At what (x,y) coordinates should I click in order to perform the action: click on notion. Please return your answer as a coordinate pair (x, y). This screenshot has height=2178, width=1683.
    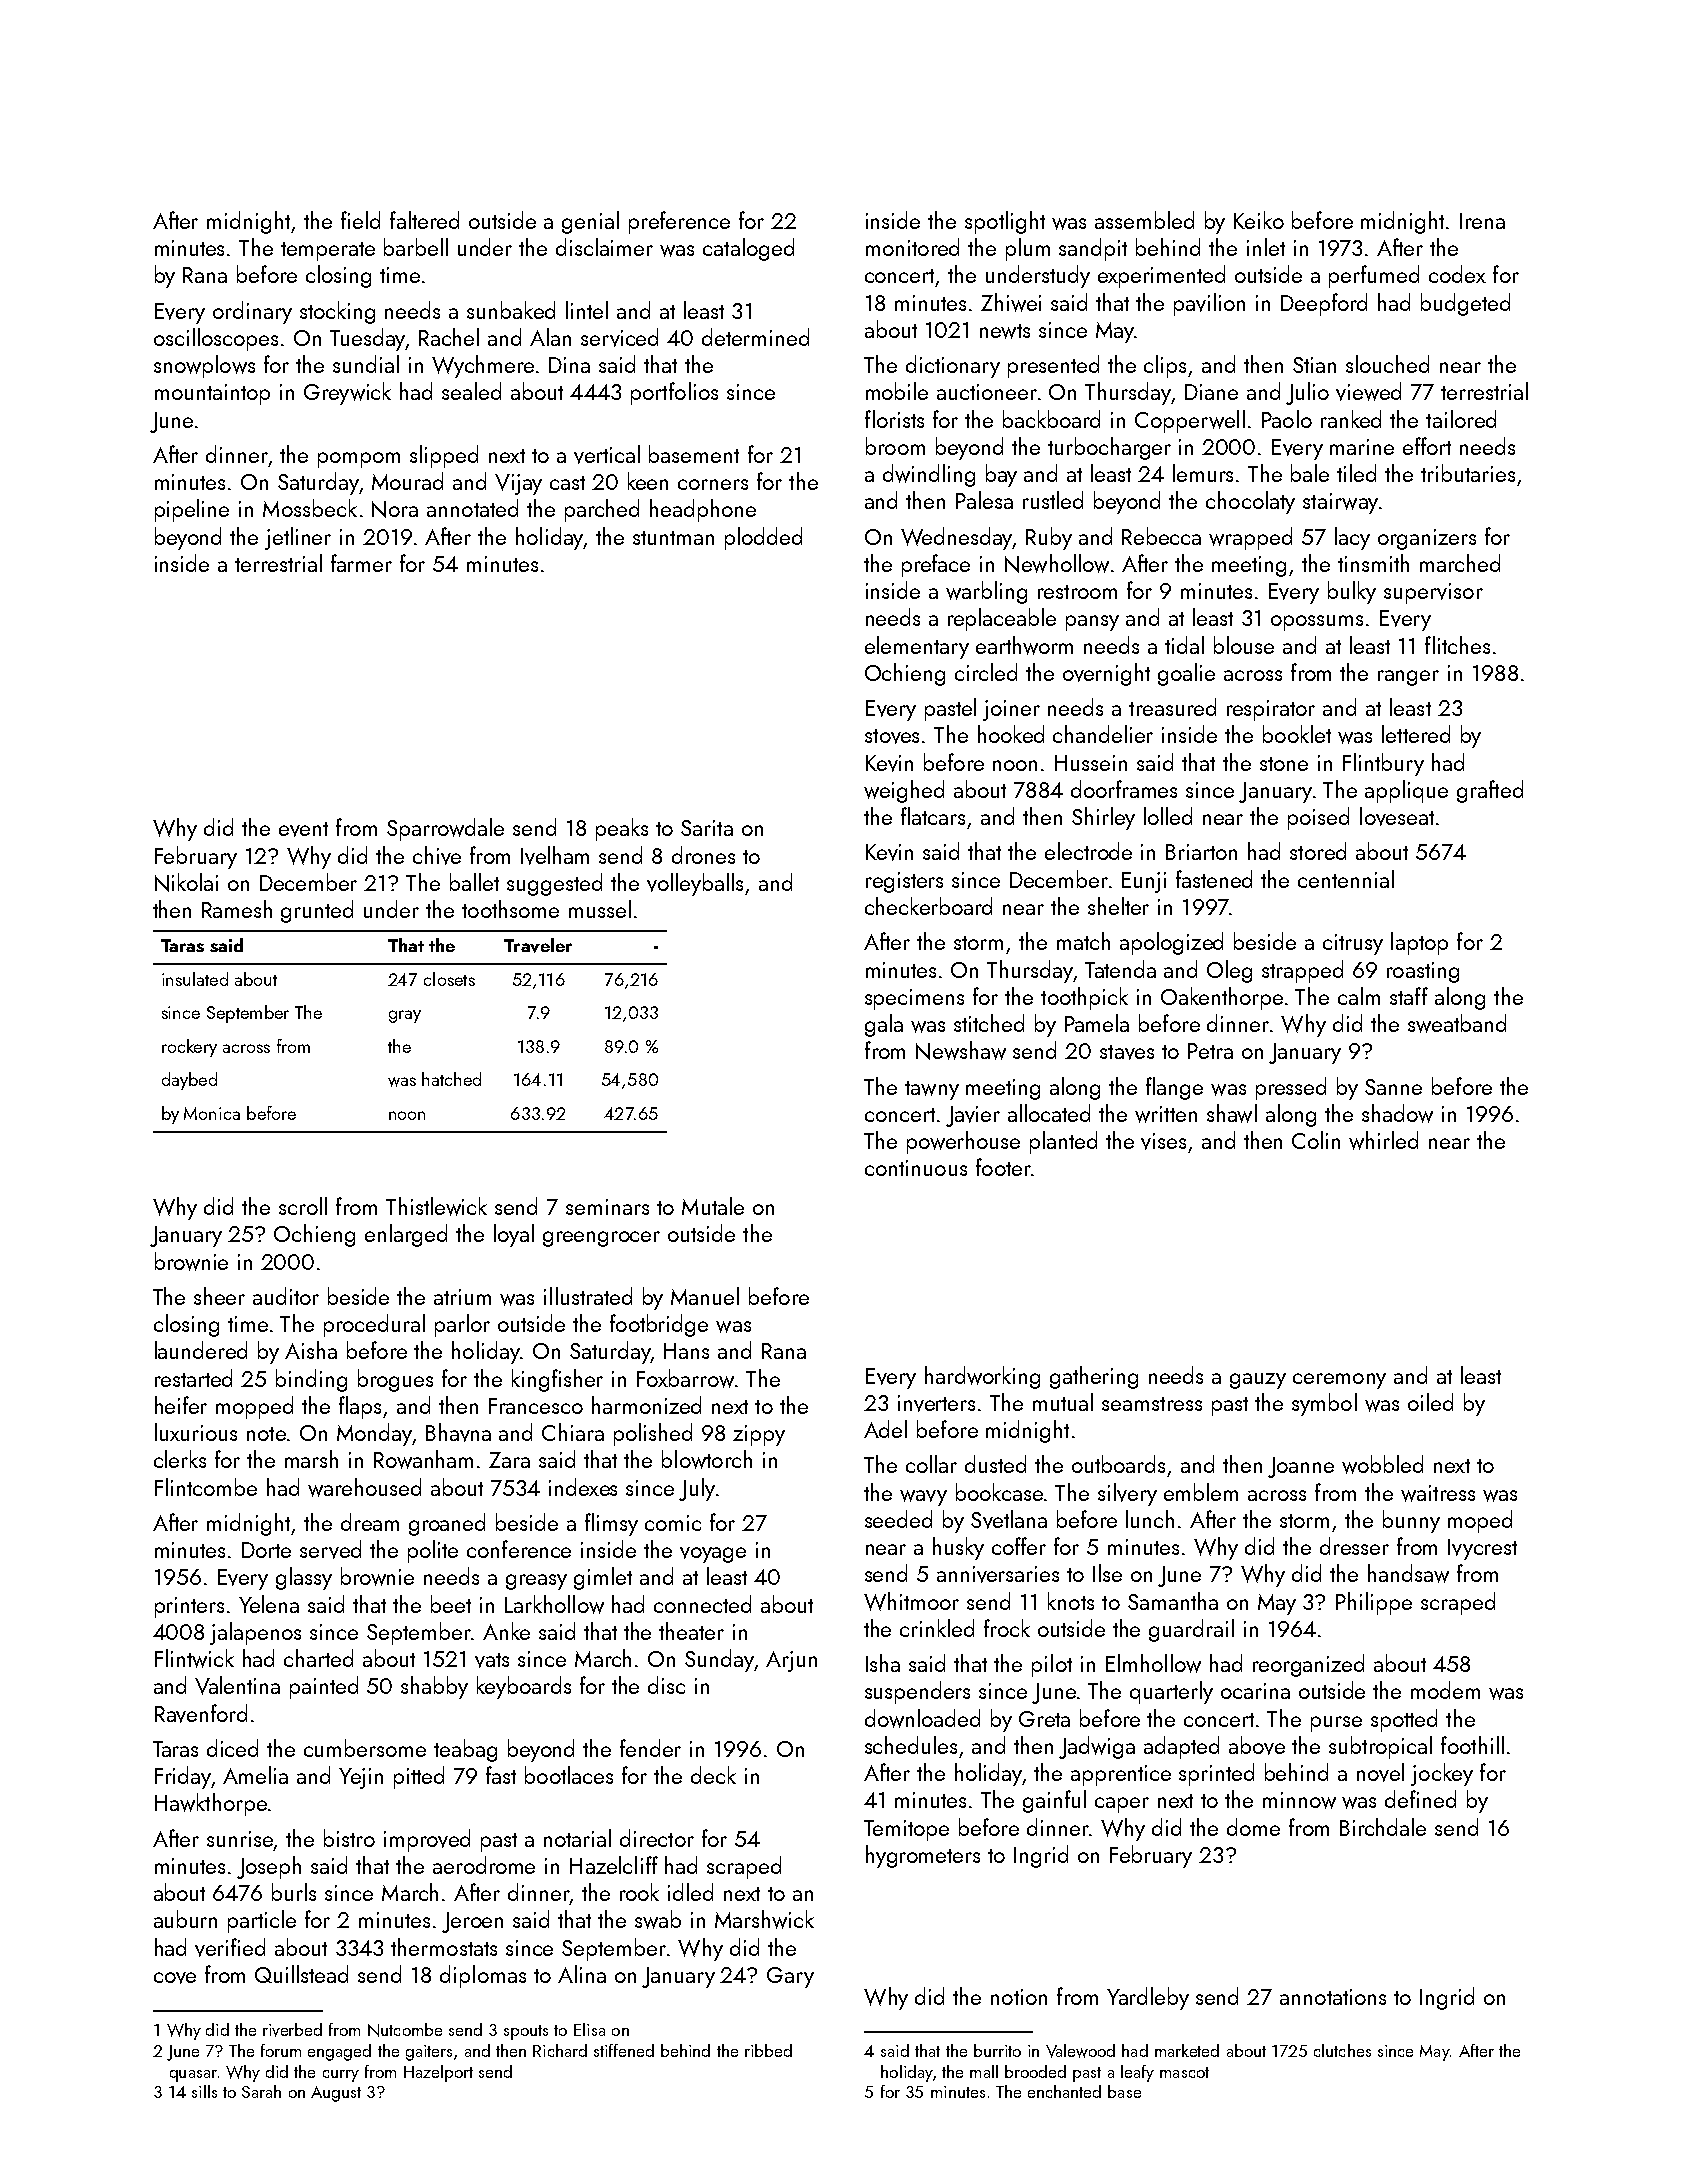
    Looking at the image, I should click on (1019, 1997).
